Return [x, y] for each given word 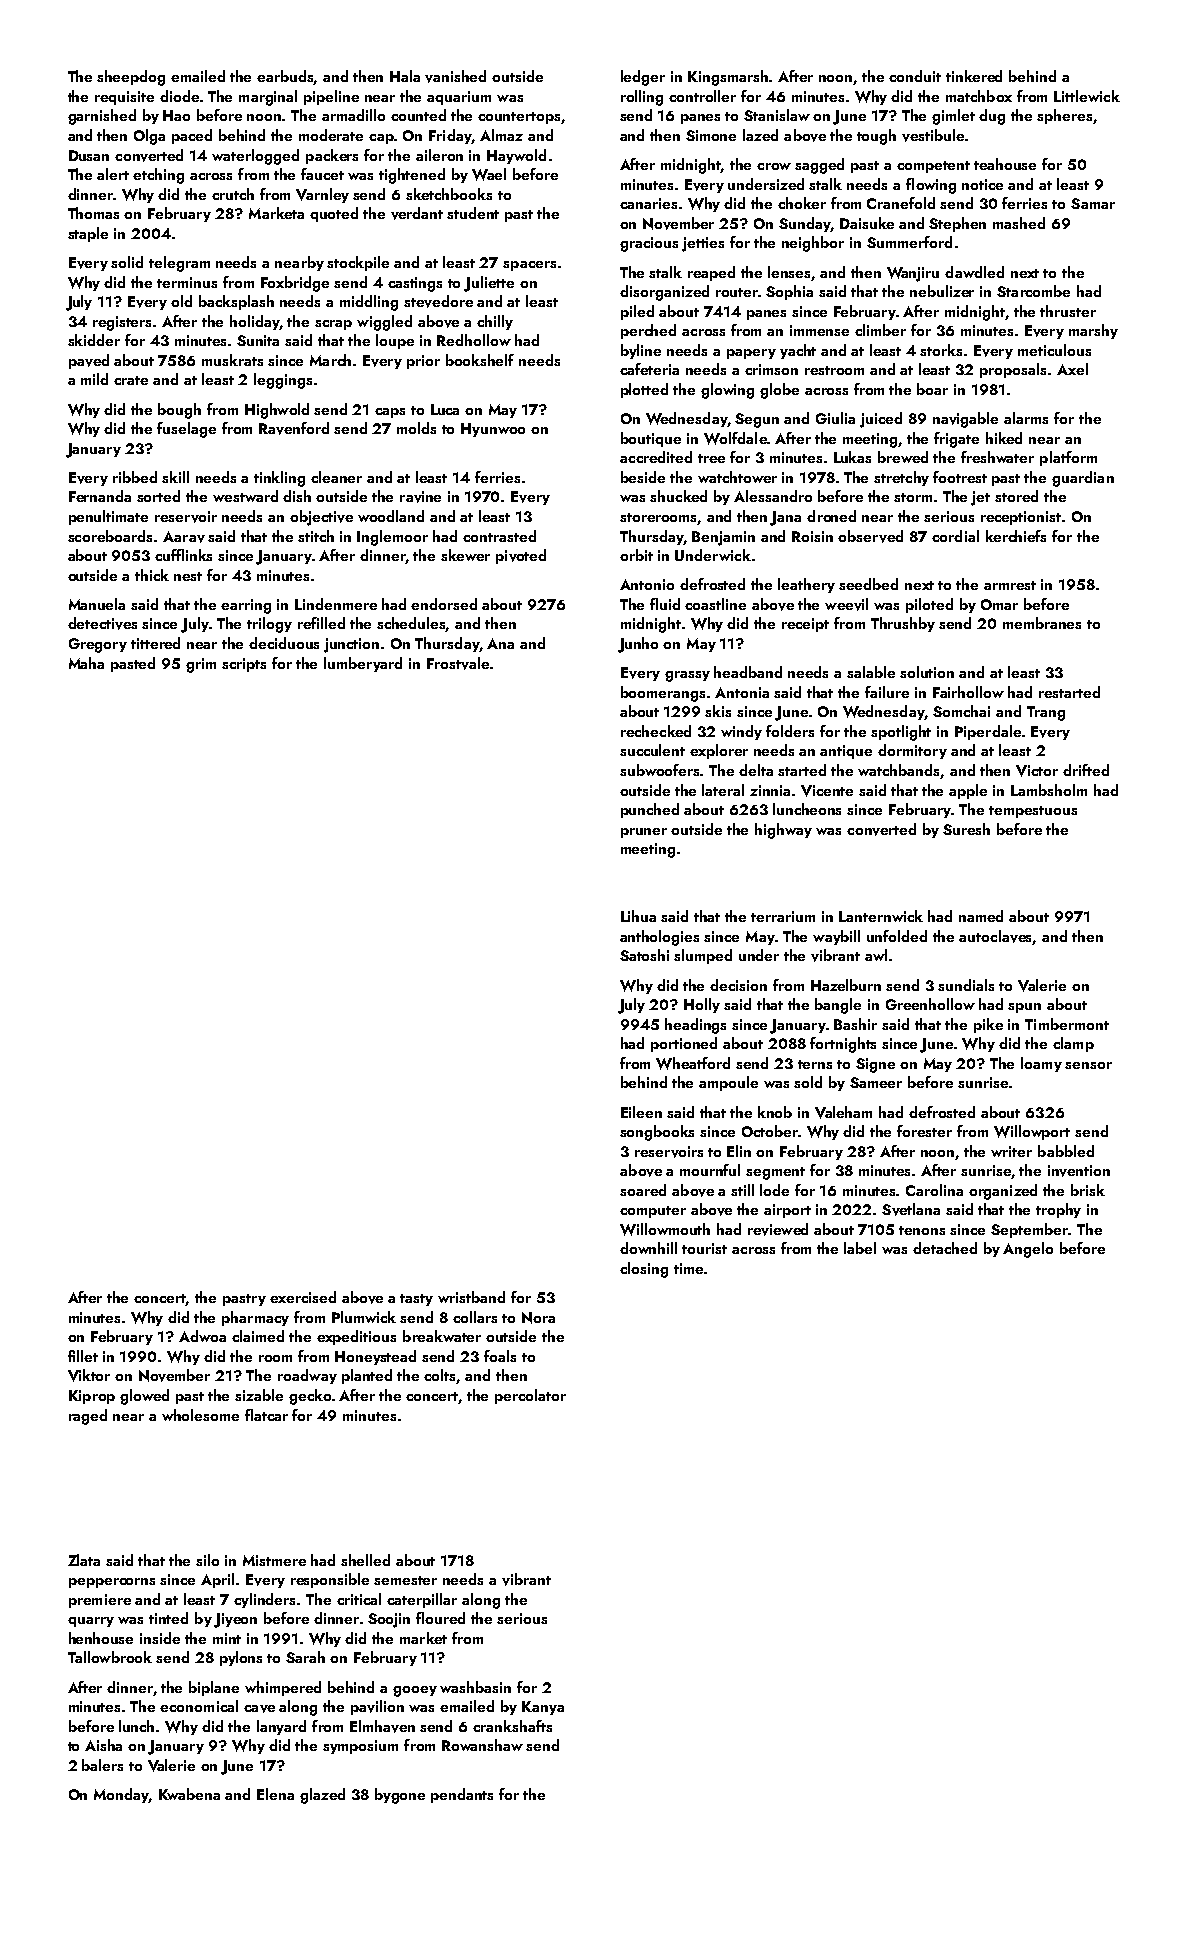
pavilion [377, 1707]
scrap [333, 325]
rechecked [656, 731]
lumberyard [363, 664]
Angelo [1028, 1250]
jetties [703, 244]
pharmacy [255, 1318]
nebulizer [942, 291]
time [688, 1268]
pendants [462, 1795]
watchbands [899, 771]
